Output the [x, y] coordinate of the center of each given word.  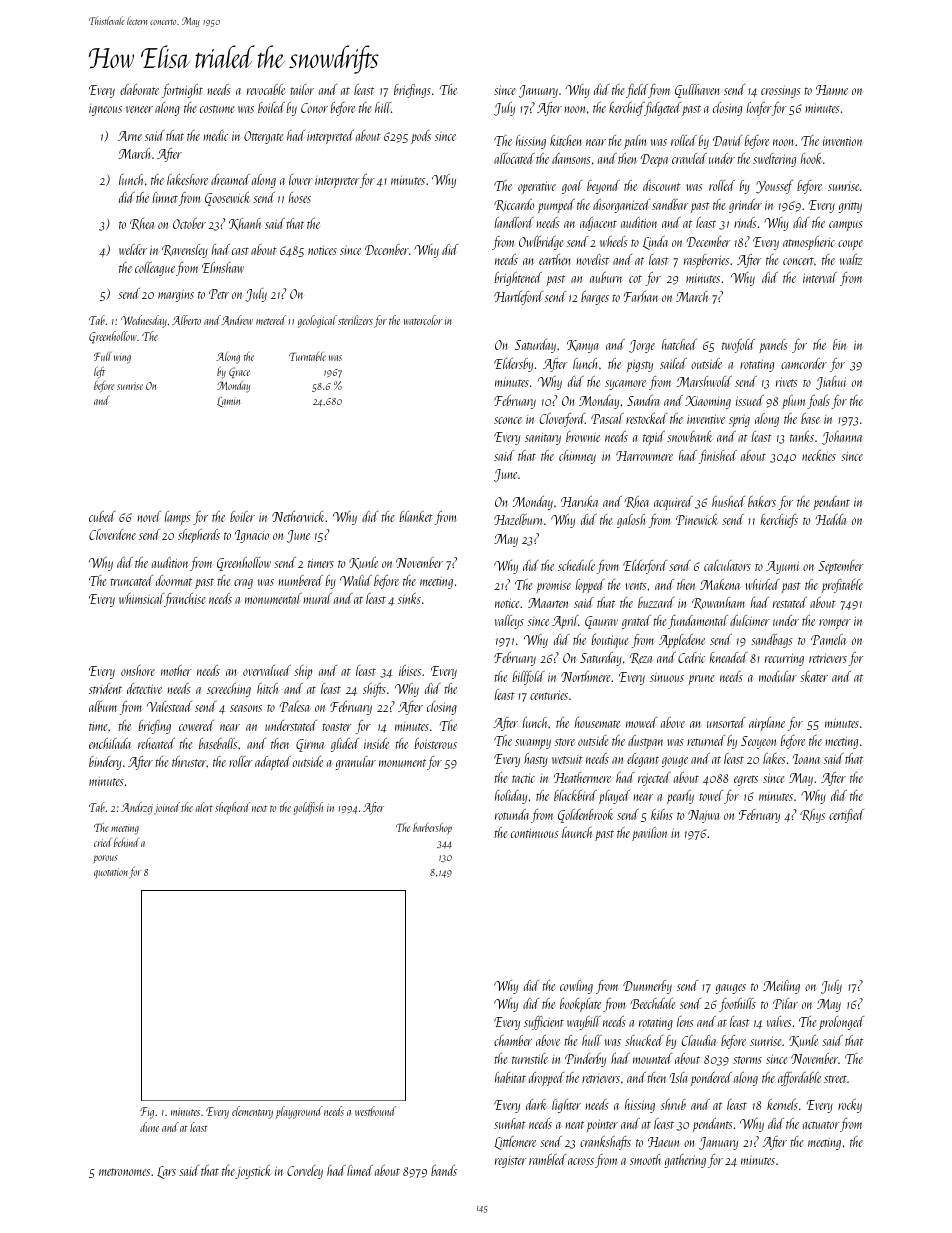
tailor [302, 89]
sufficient [544, 1023]
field [637, 91]
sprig [739, 420]
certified [846, 816]
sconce [508, 420]
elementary [252, 1112]
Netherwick [299, 516]
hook [811, 158]
